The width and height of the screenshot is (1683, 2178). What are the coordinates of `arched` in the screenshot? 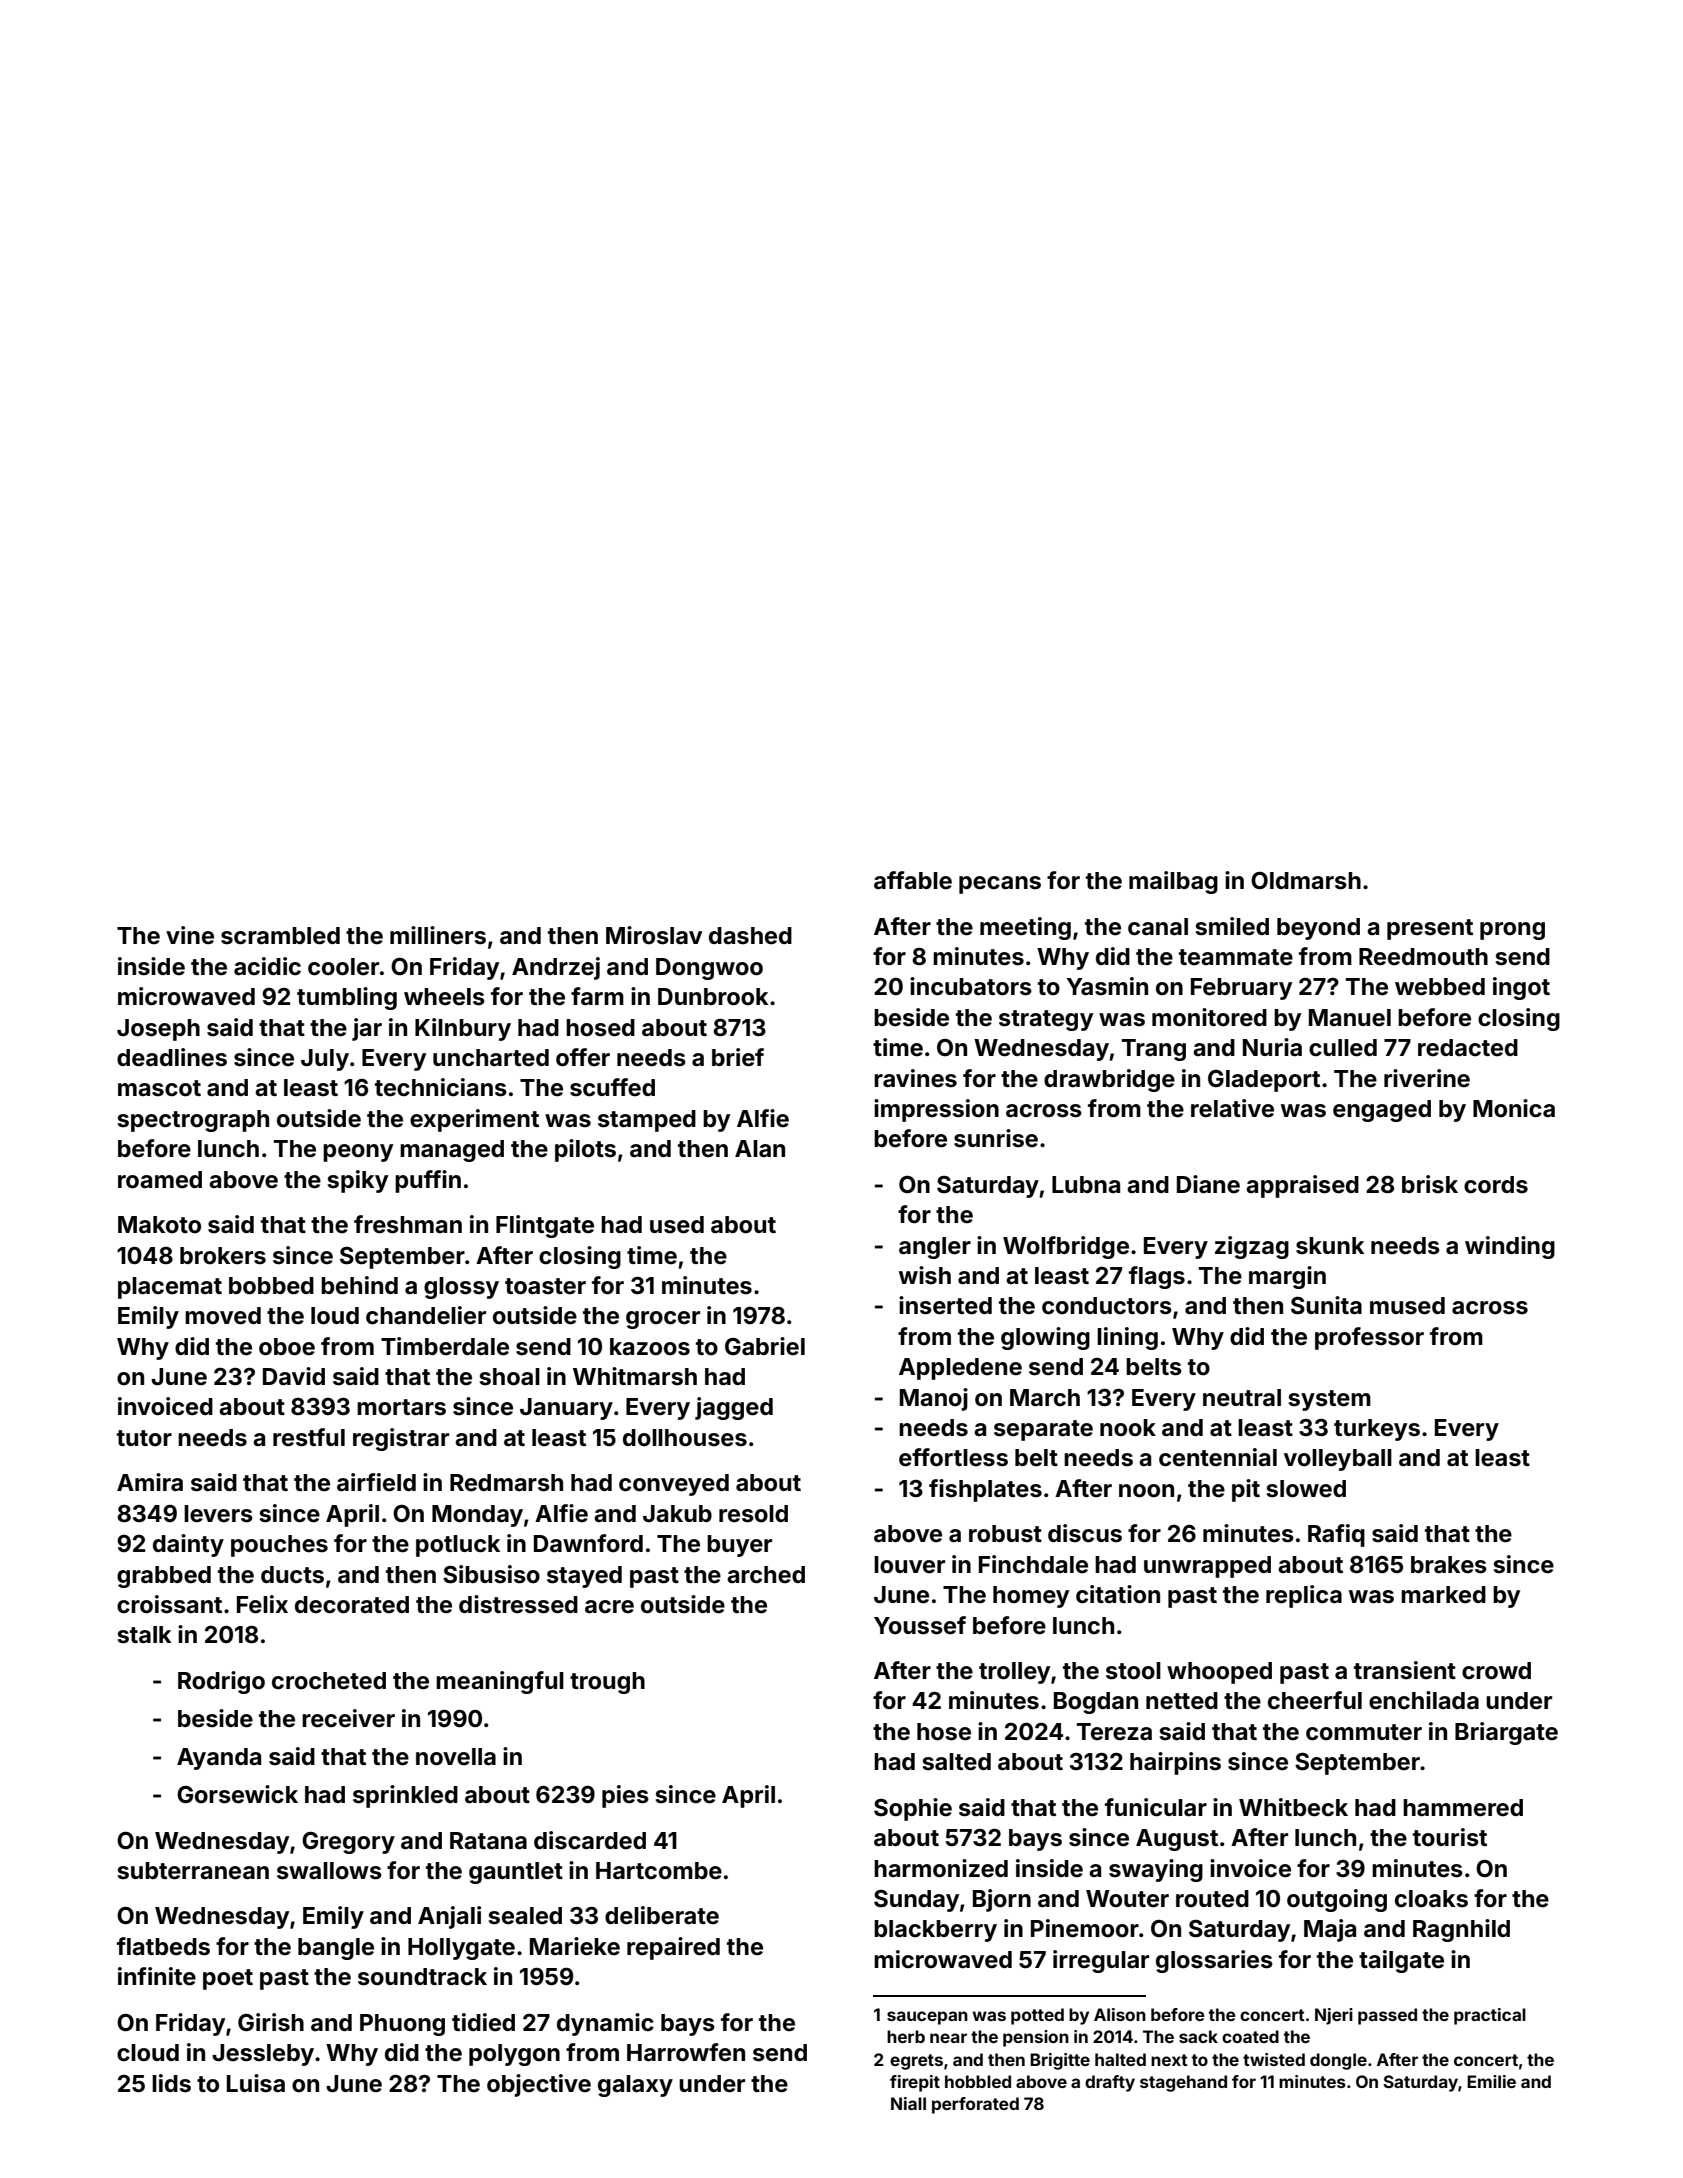 It's located at (766, 1575).
